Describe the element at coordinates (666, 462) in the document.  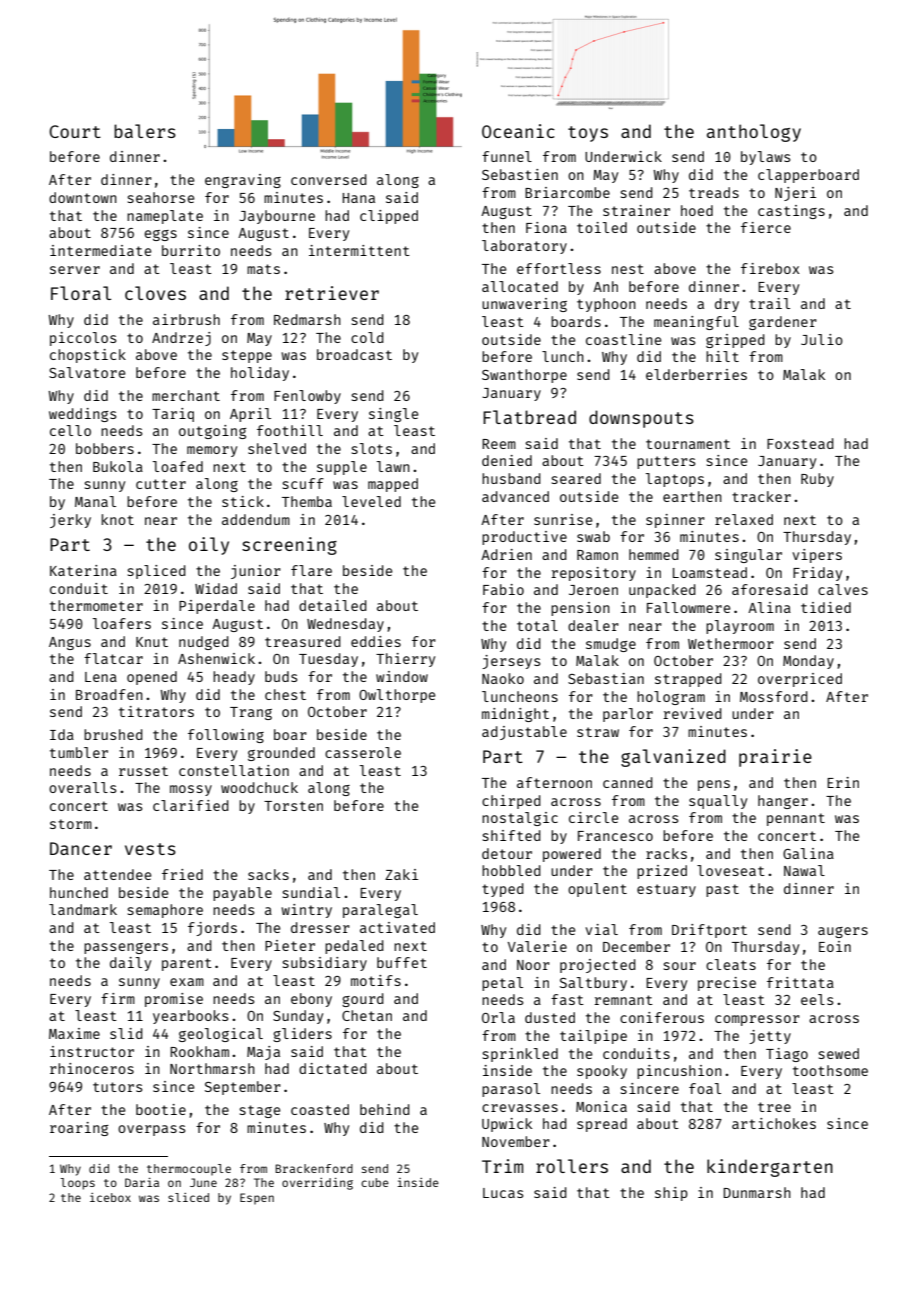
I see `putters` at that location.
